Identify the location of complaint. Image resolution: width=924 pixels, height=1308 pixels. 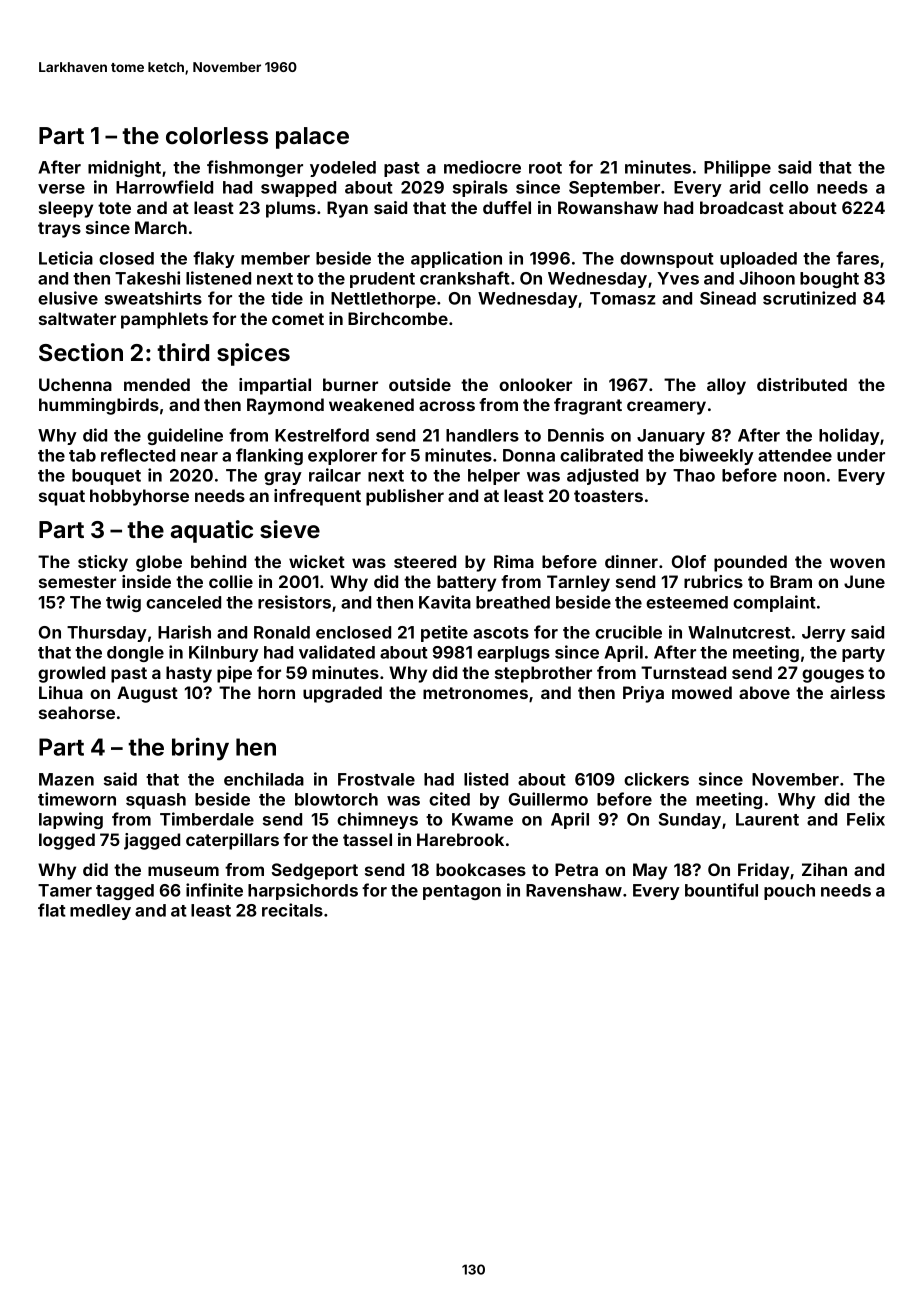
(774, 603).
